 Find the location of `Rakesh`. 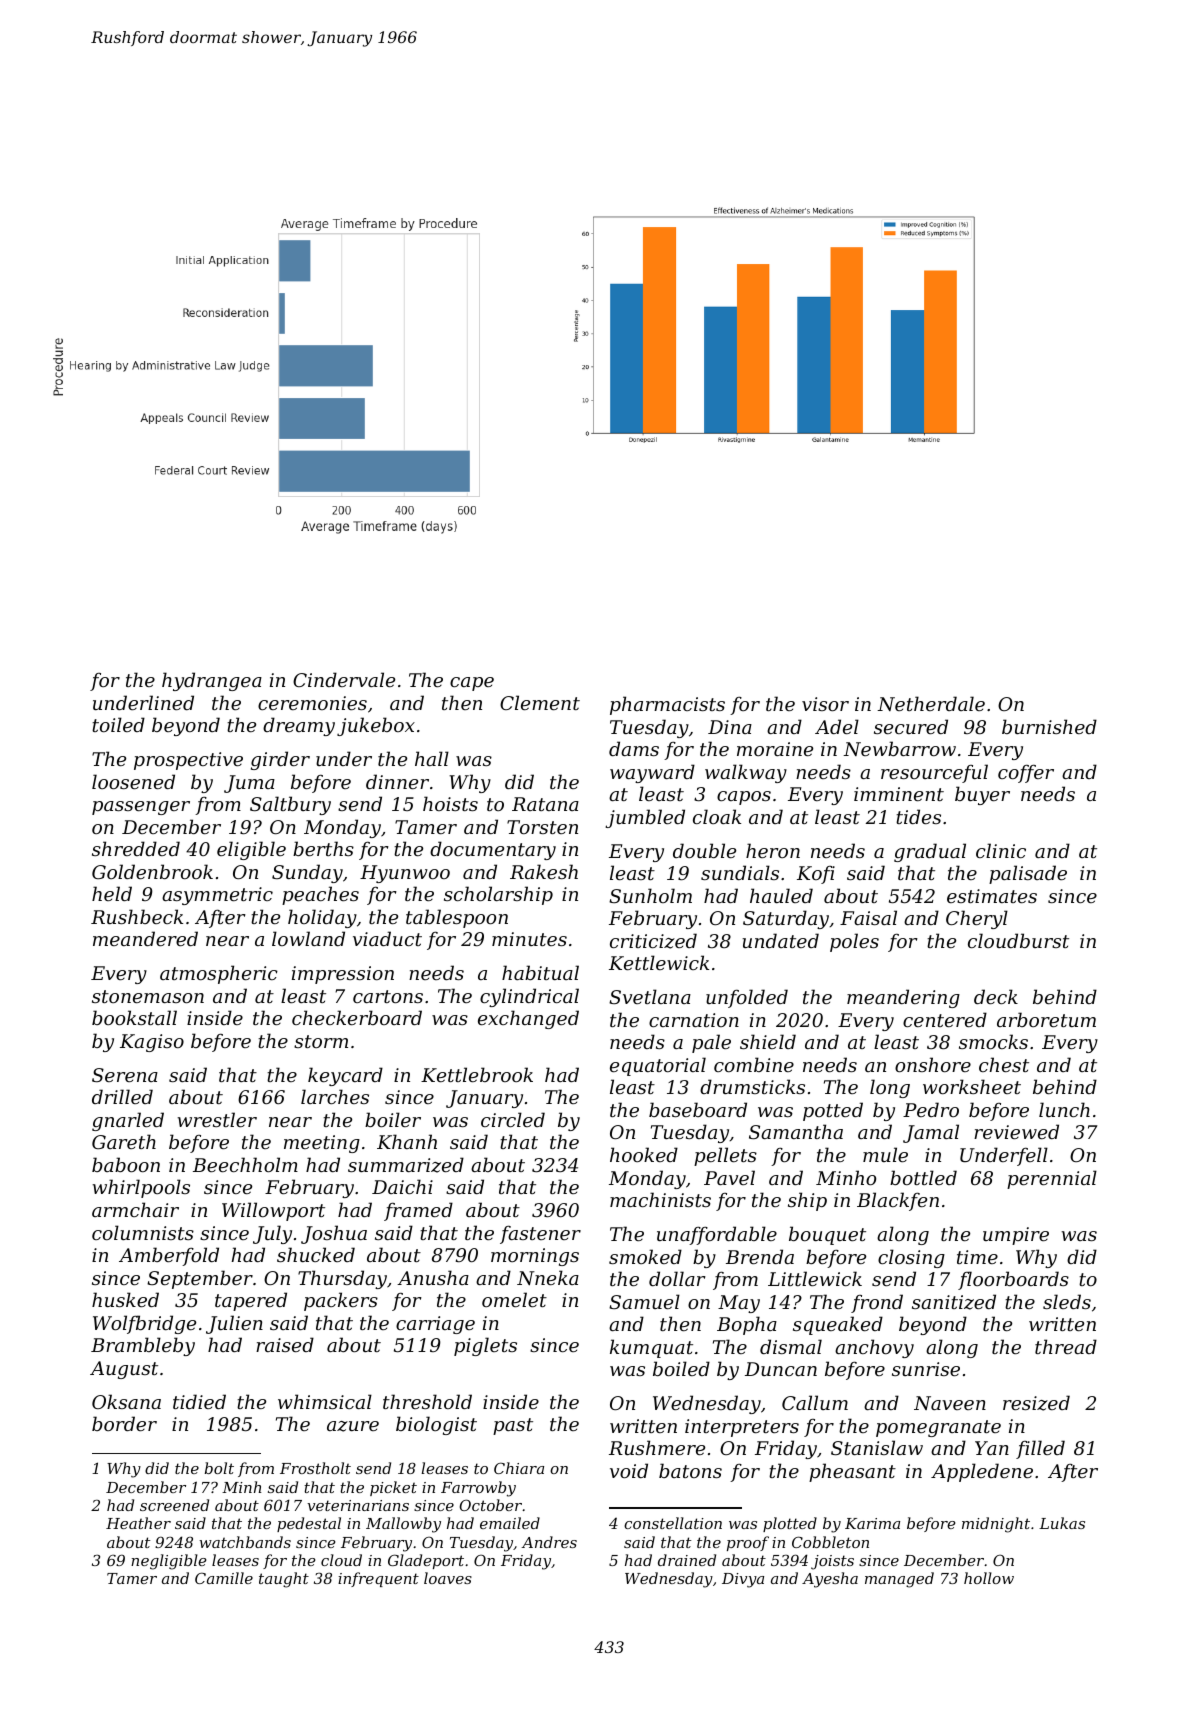

Rakesh is located at coordinates (544, 871).
